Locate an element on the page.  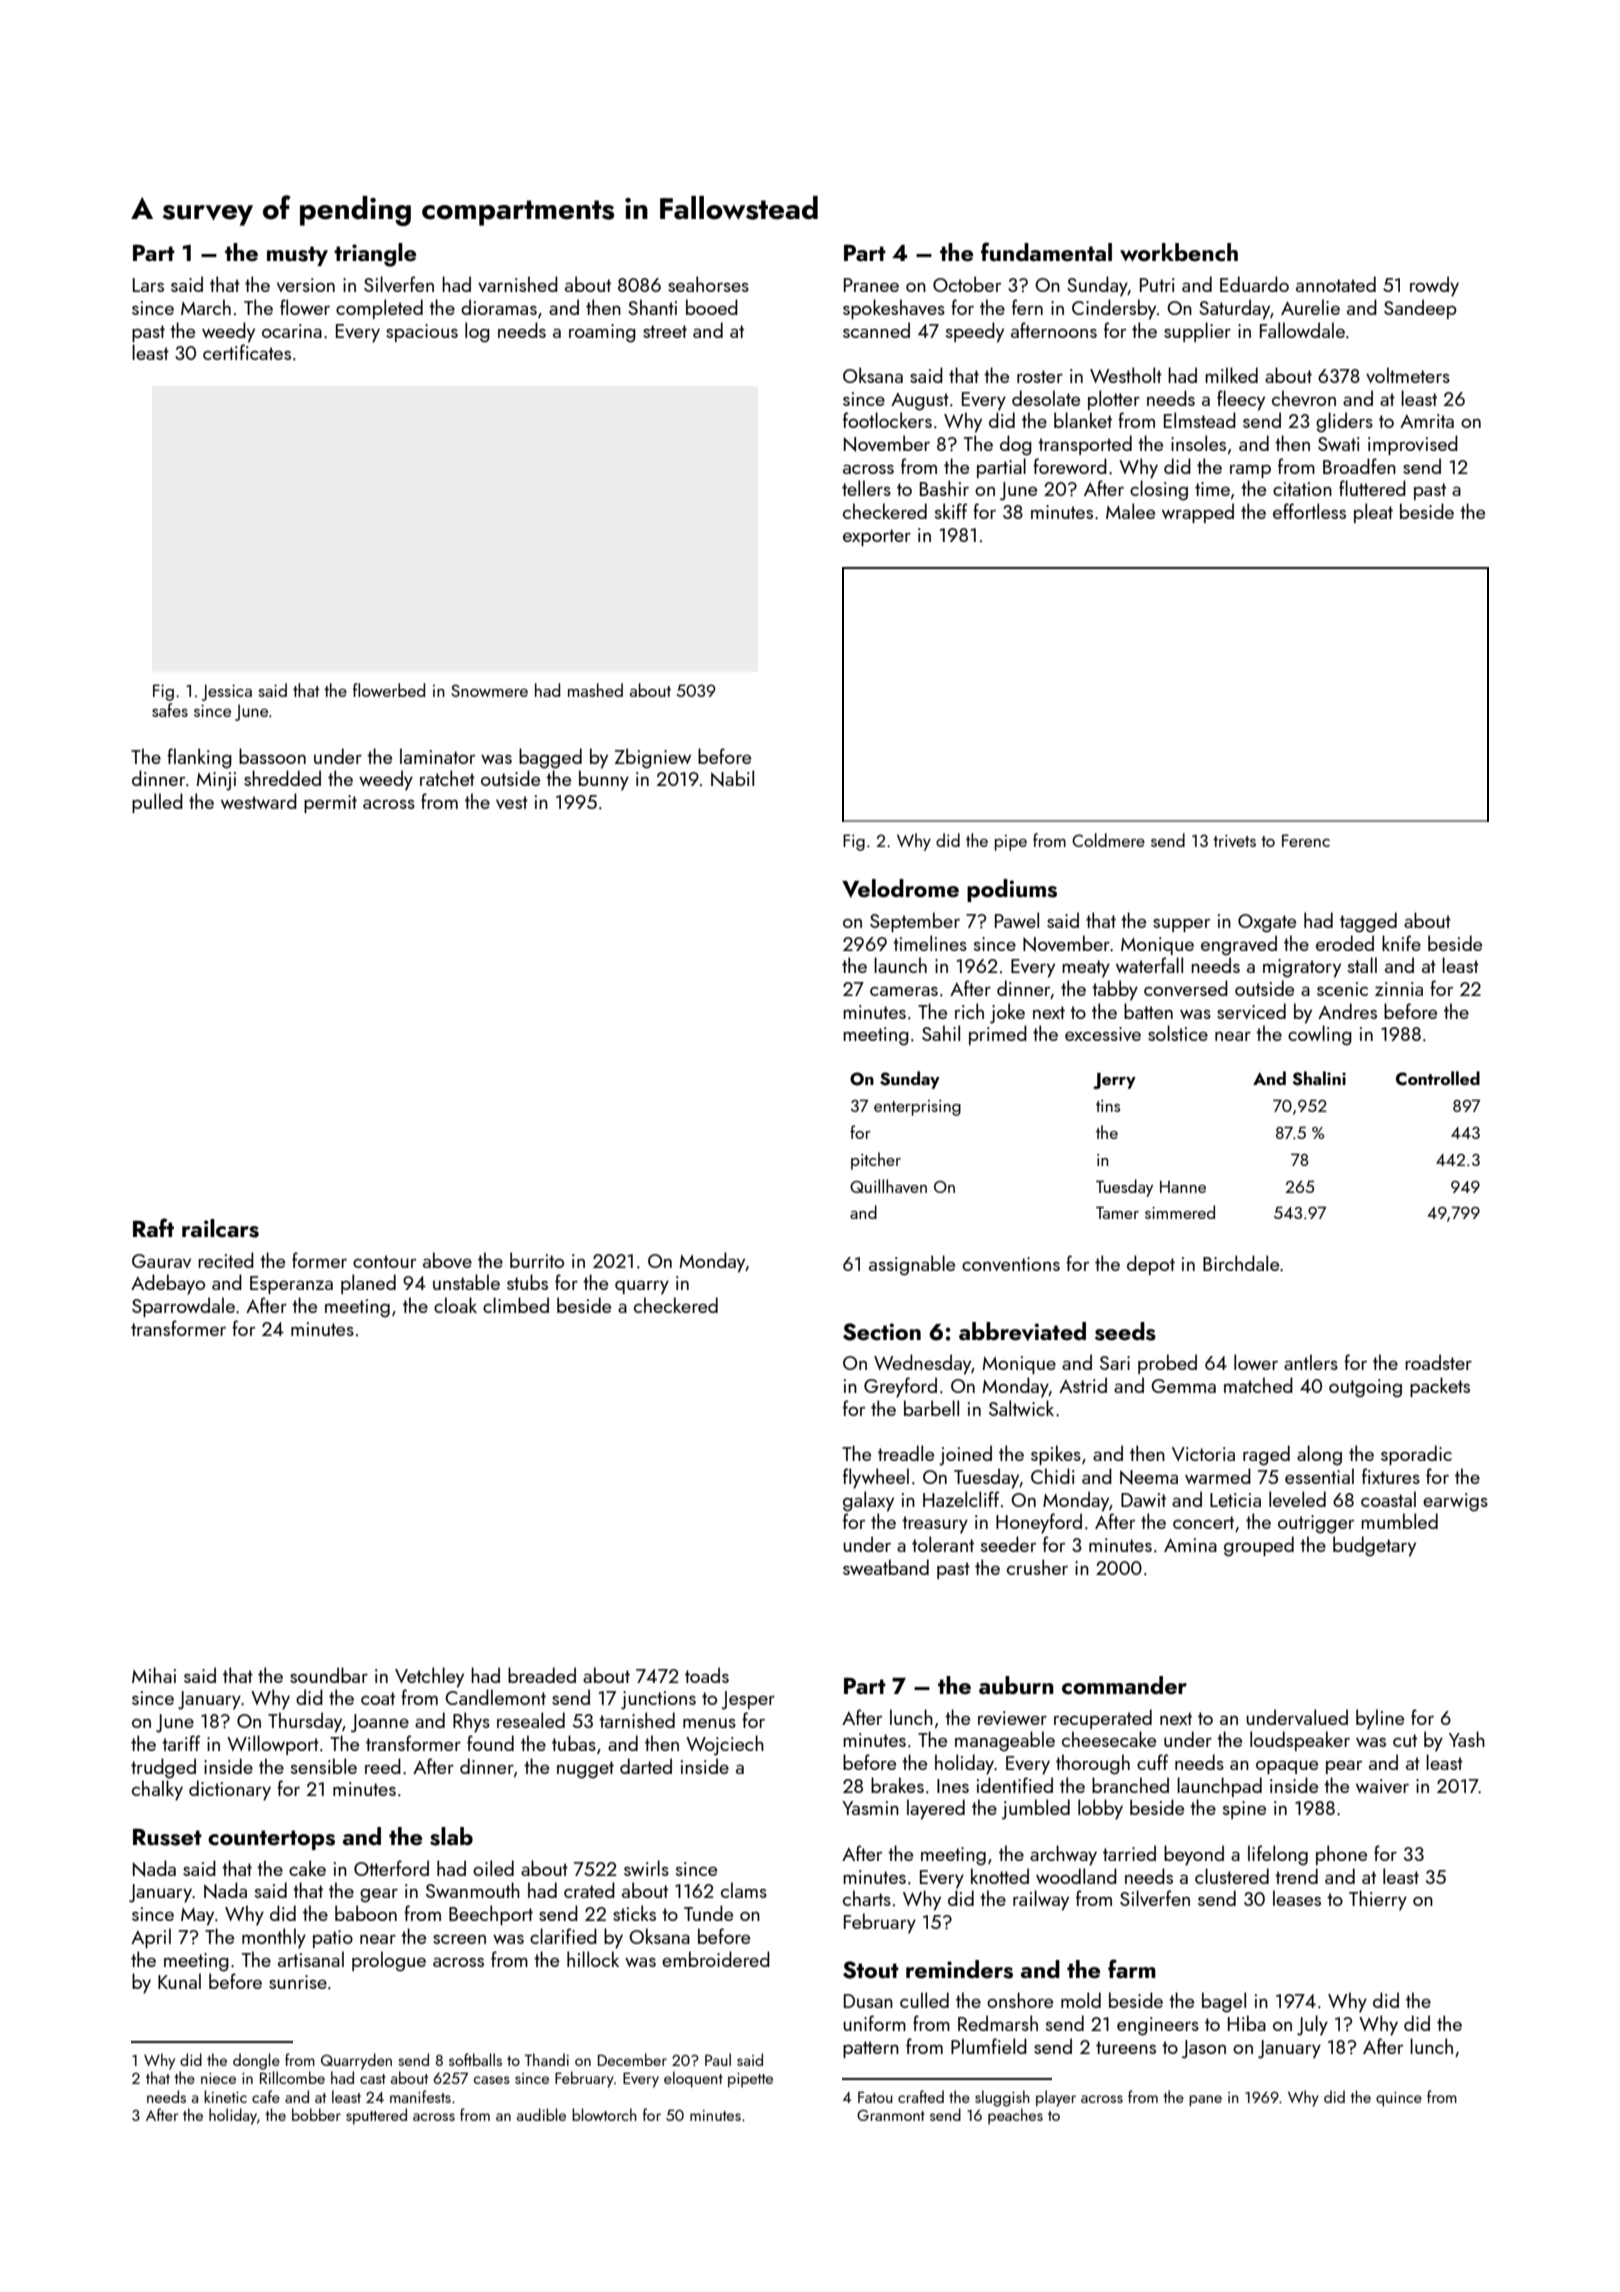
October is located at coordinates (967, 284).
